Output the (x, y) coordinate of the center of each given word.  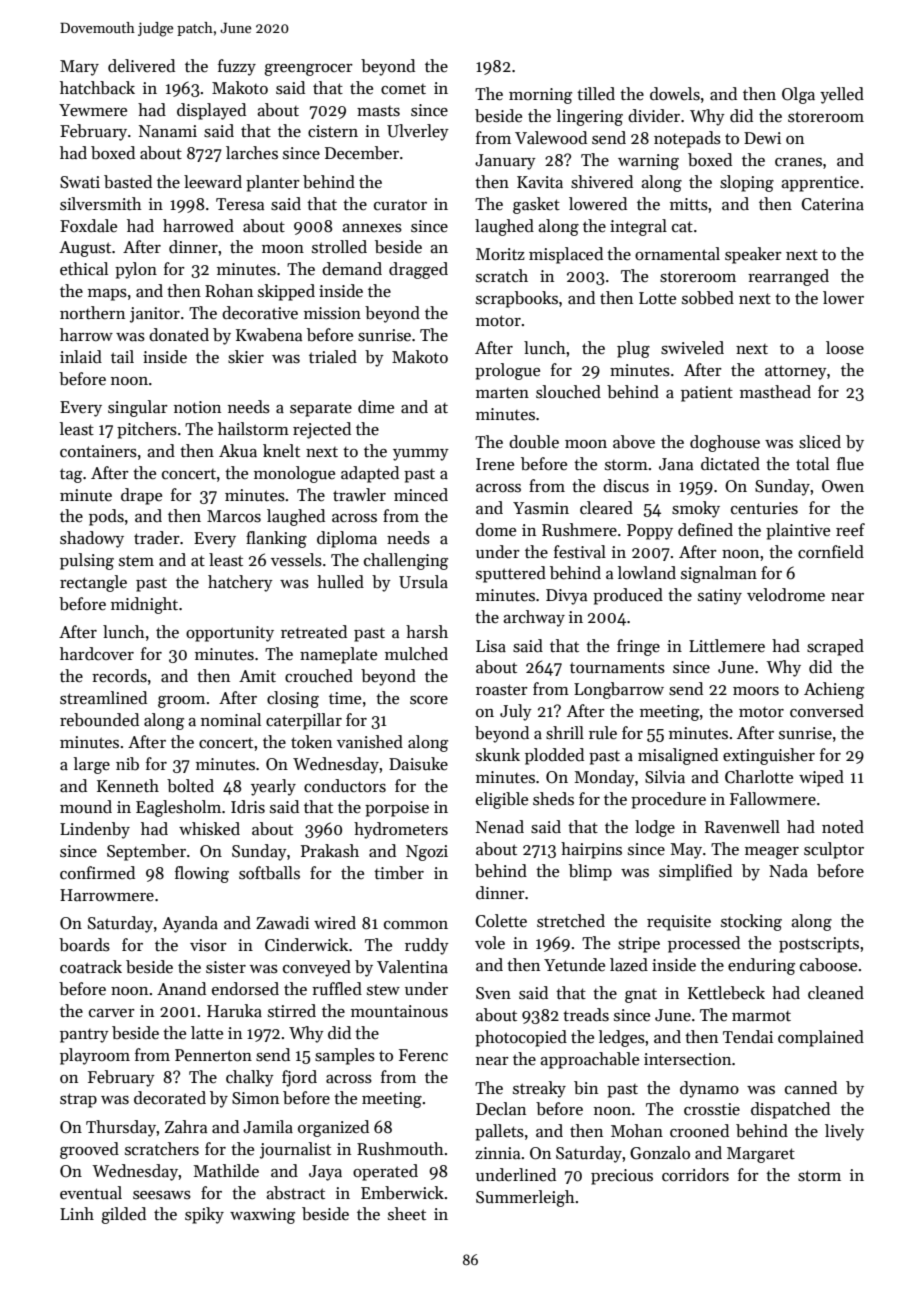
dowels (675, 94)
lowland (647, 572)
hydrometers (401, 830)
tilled (596, 93)
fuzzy (237, 67)
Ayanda (190, 924)
